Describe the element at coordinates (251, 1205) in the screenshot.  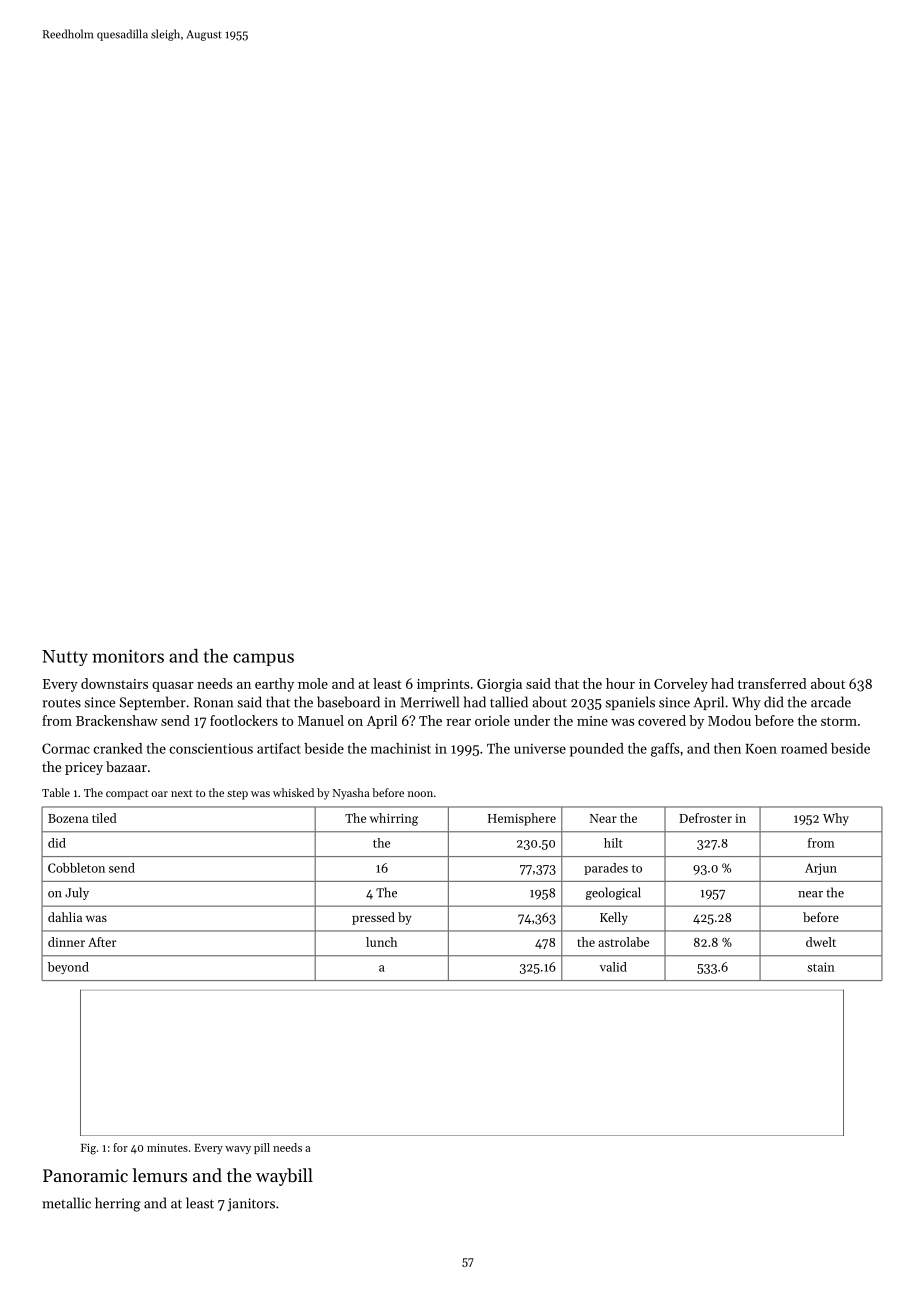
I see `janitors` at that location.
